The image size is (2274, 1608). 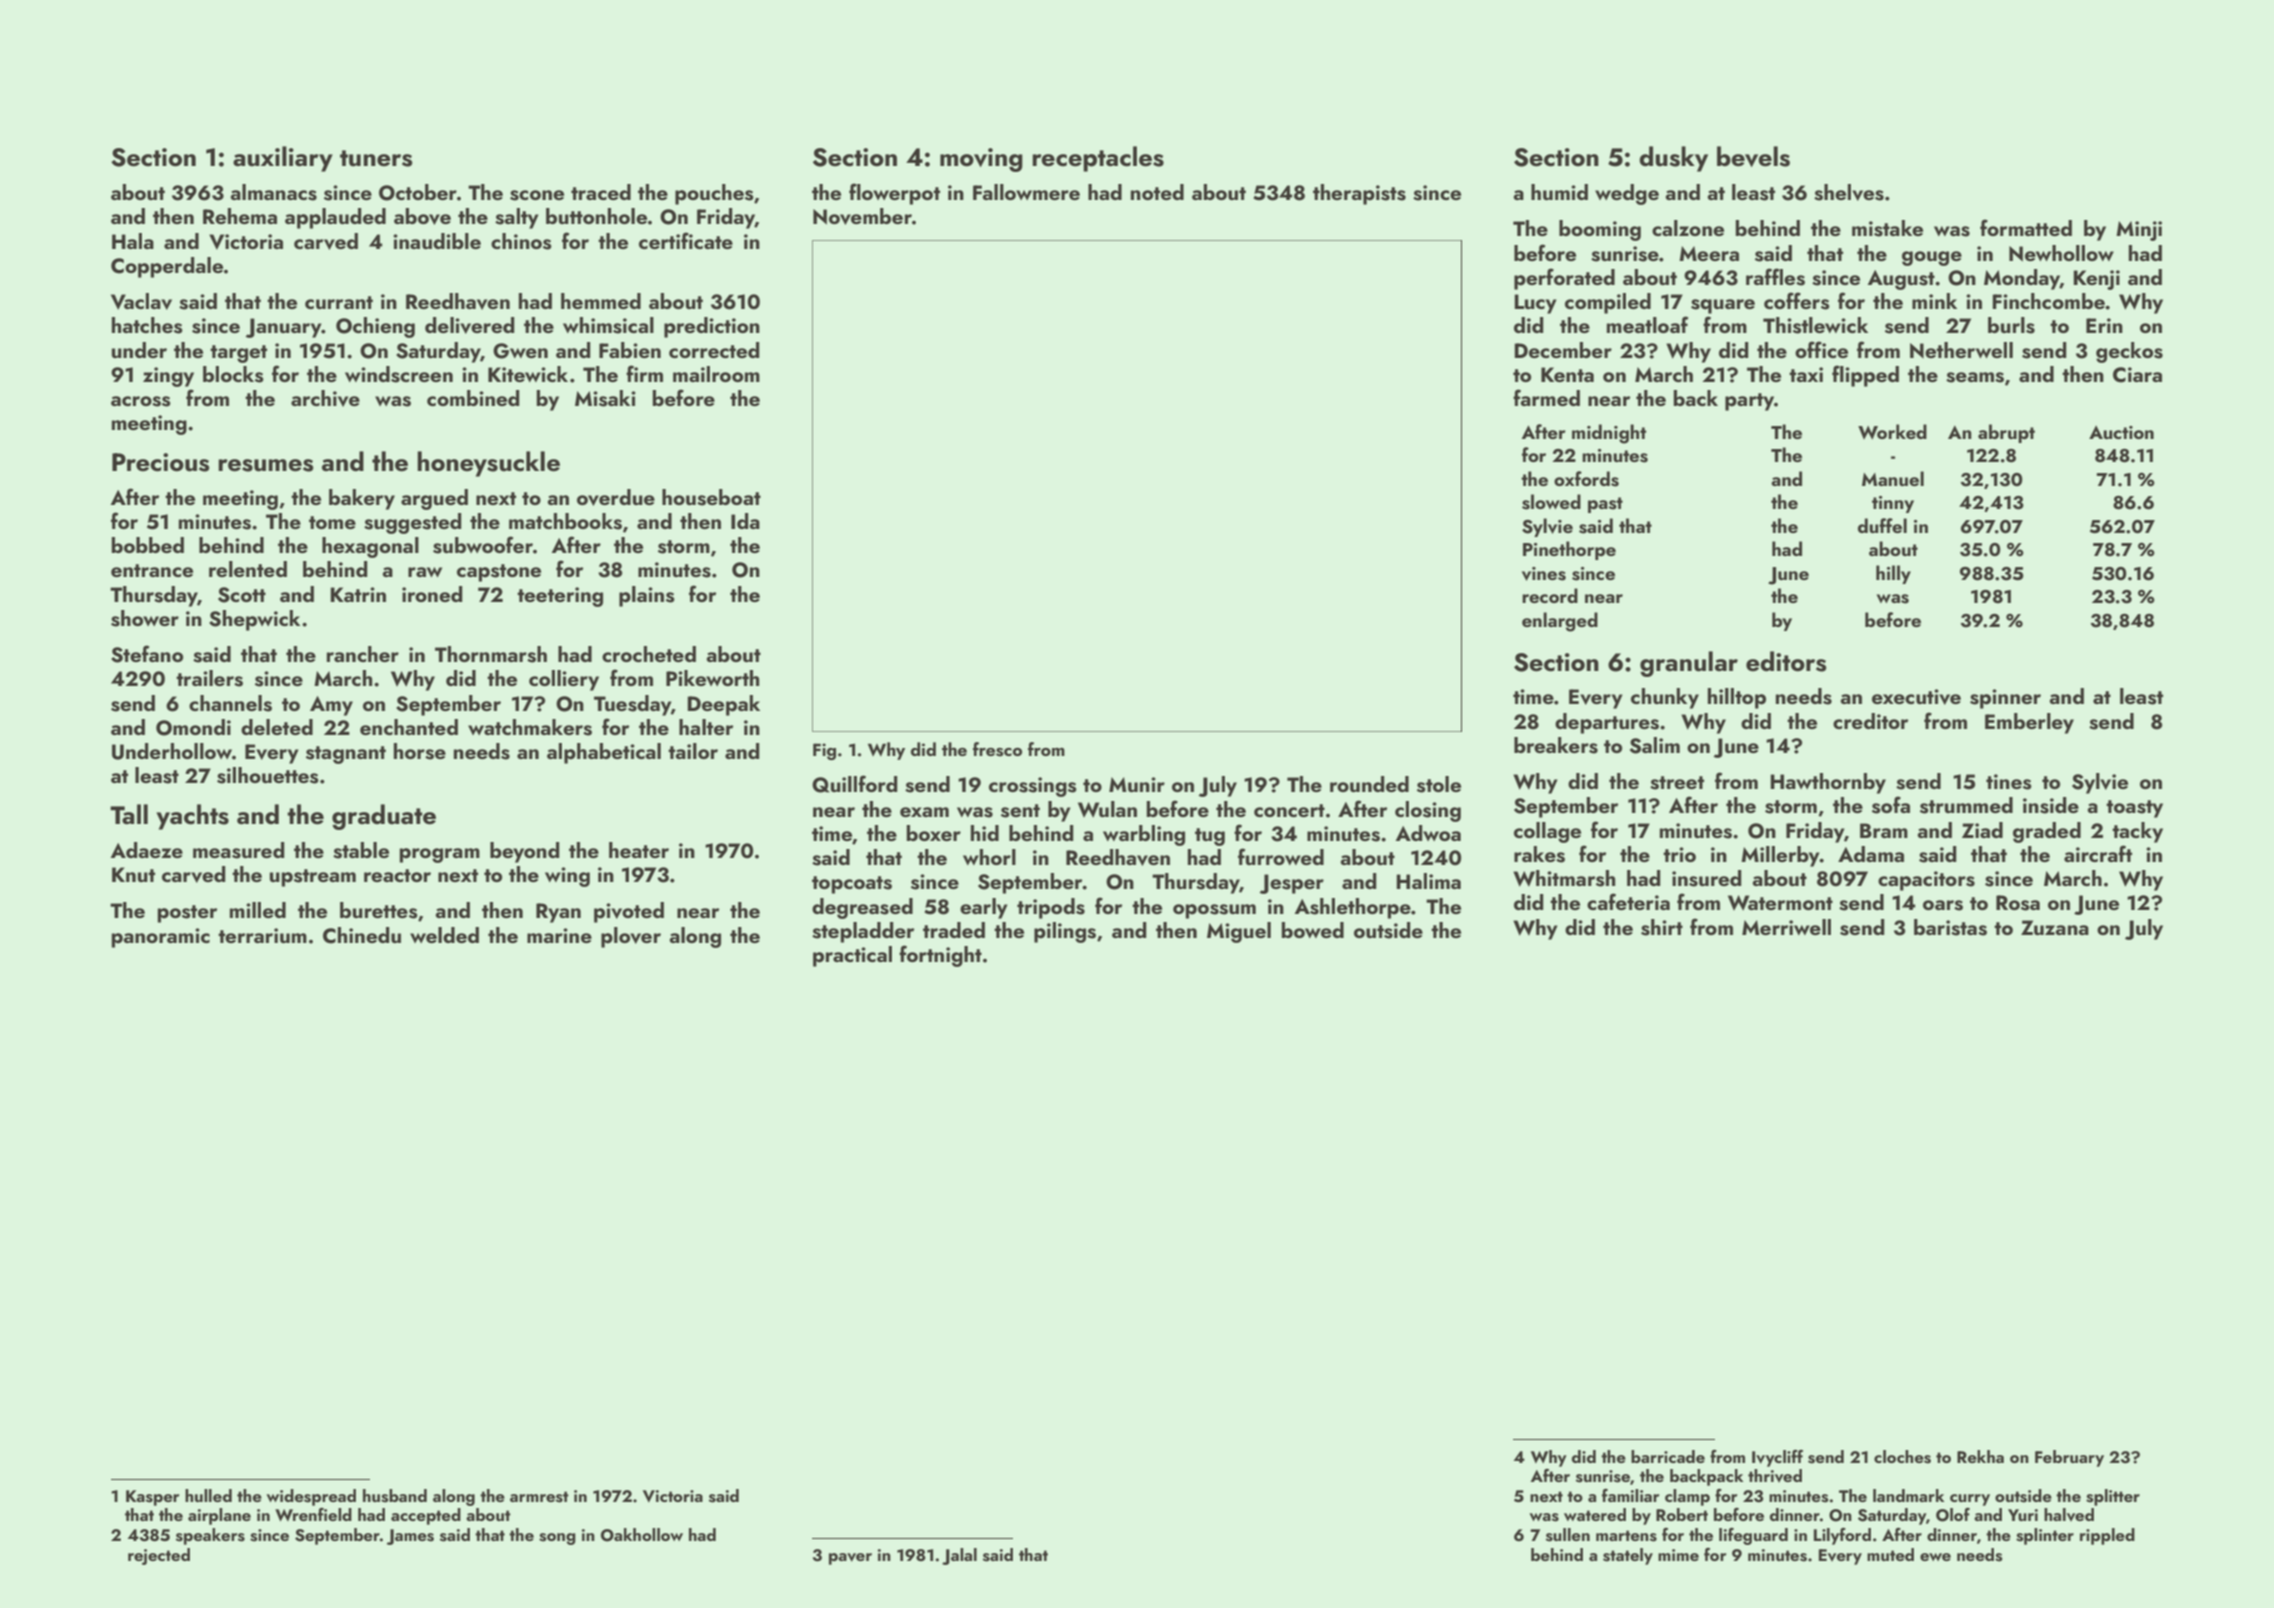 I want to click on rejected, so click(x=159, y=1556).
